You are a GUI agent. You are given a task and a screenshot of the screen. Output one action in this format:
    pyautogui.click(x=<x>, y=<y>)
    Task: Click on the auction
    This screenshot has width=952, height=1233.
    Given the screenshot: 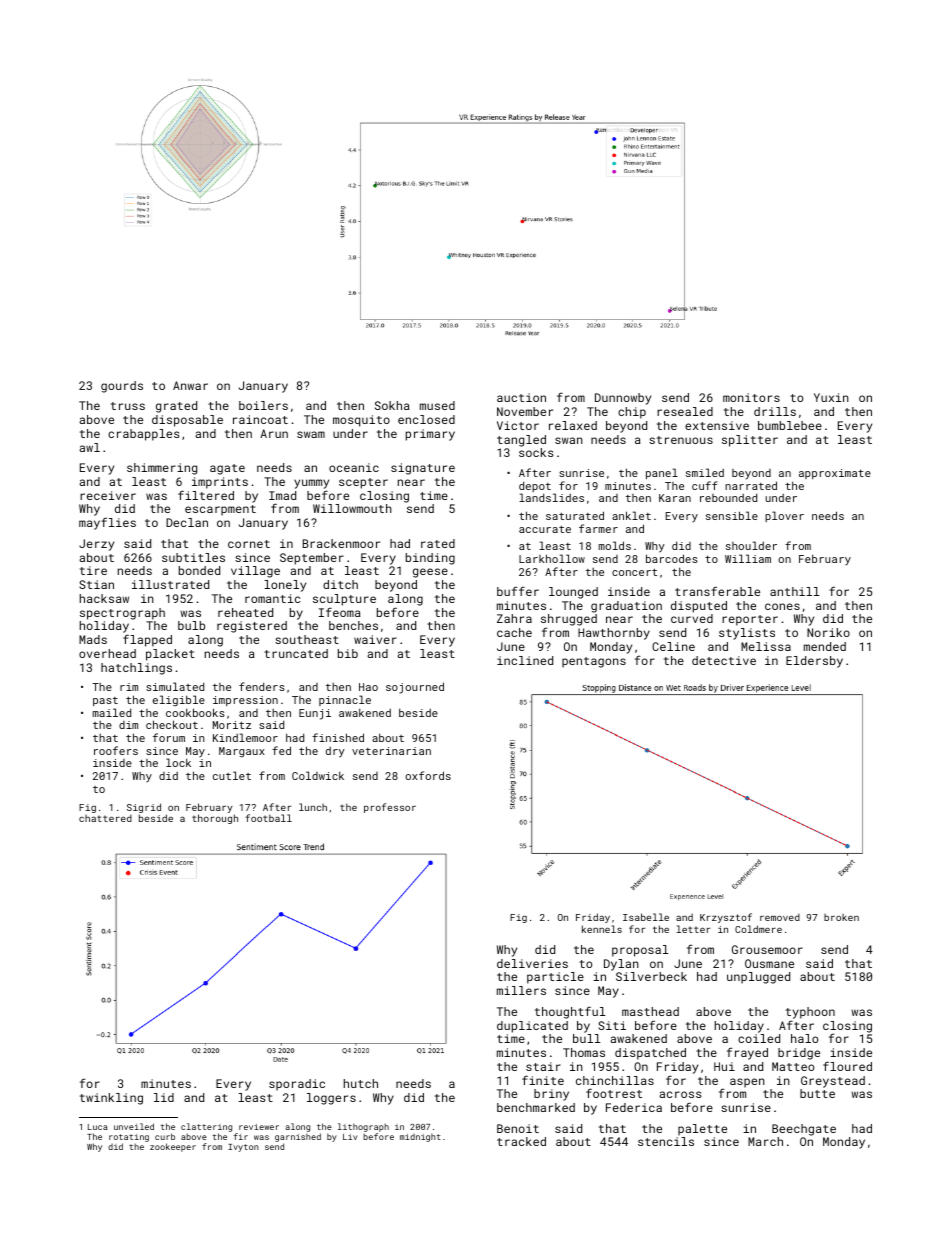 What is the action you would take?
    pyautogui.click(x=521, y=397)
